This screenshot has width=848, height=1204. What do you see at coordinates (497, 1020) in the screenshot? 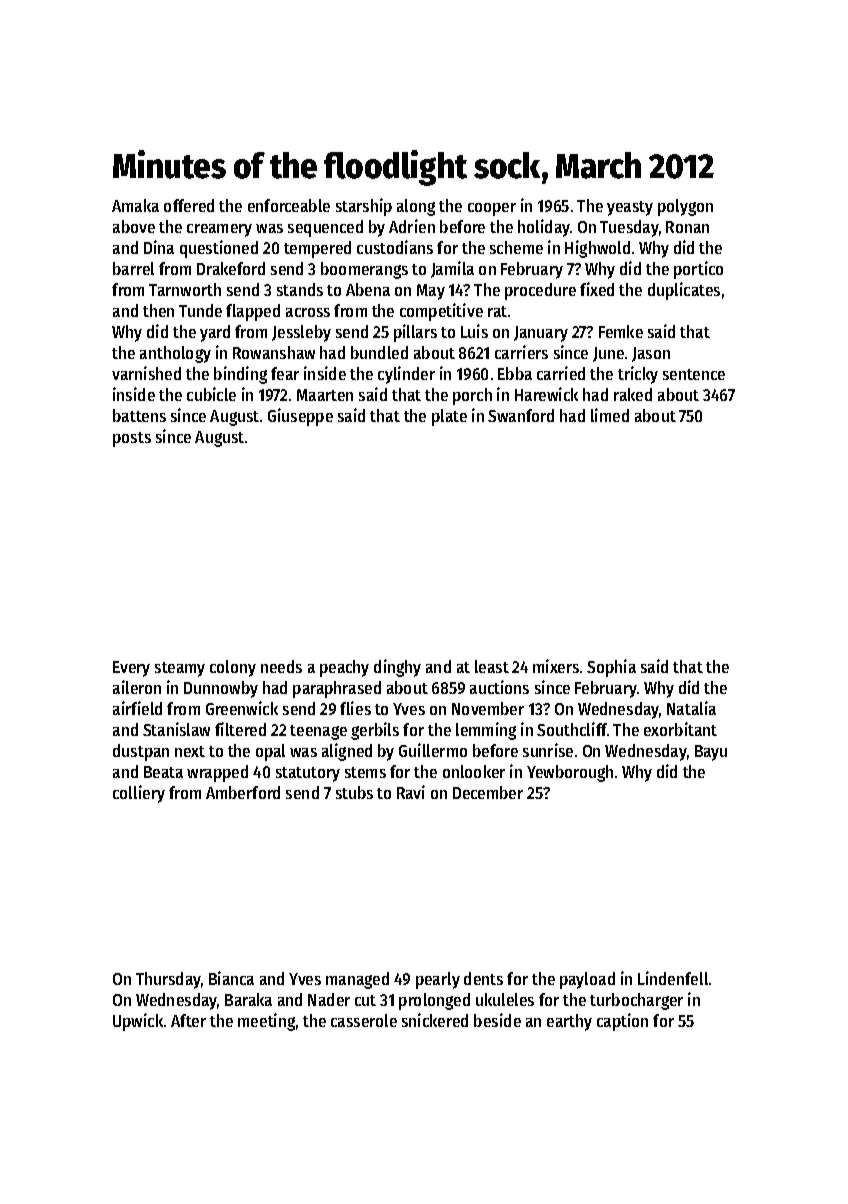
I see `beside` at bounding box center [497, 1020].
